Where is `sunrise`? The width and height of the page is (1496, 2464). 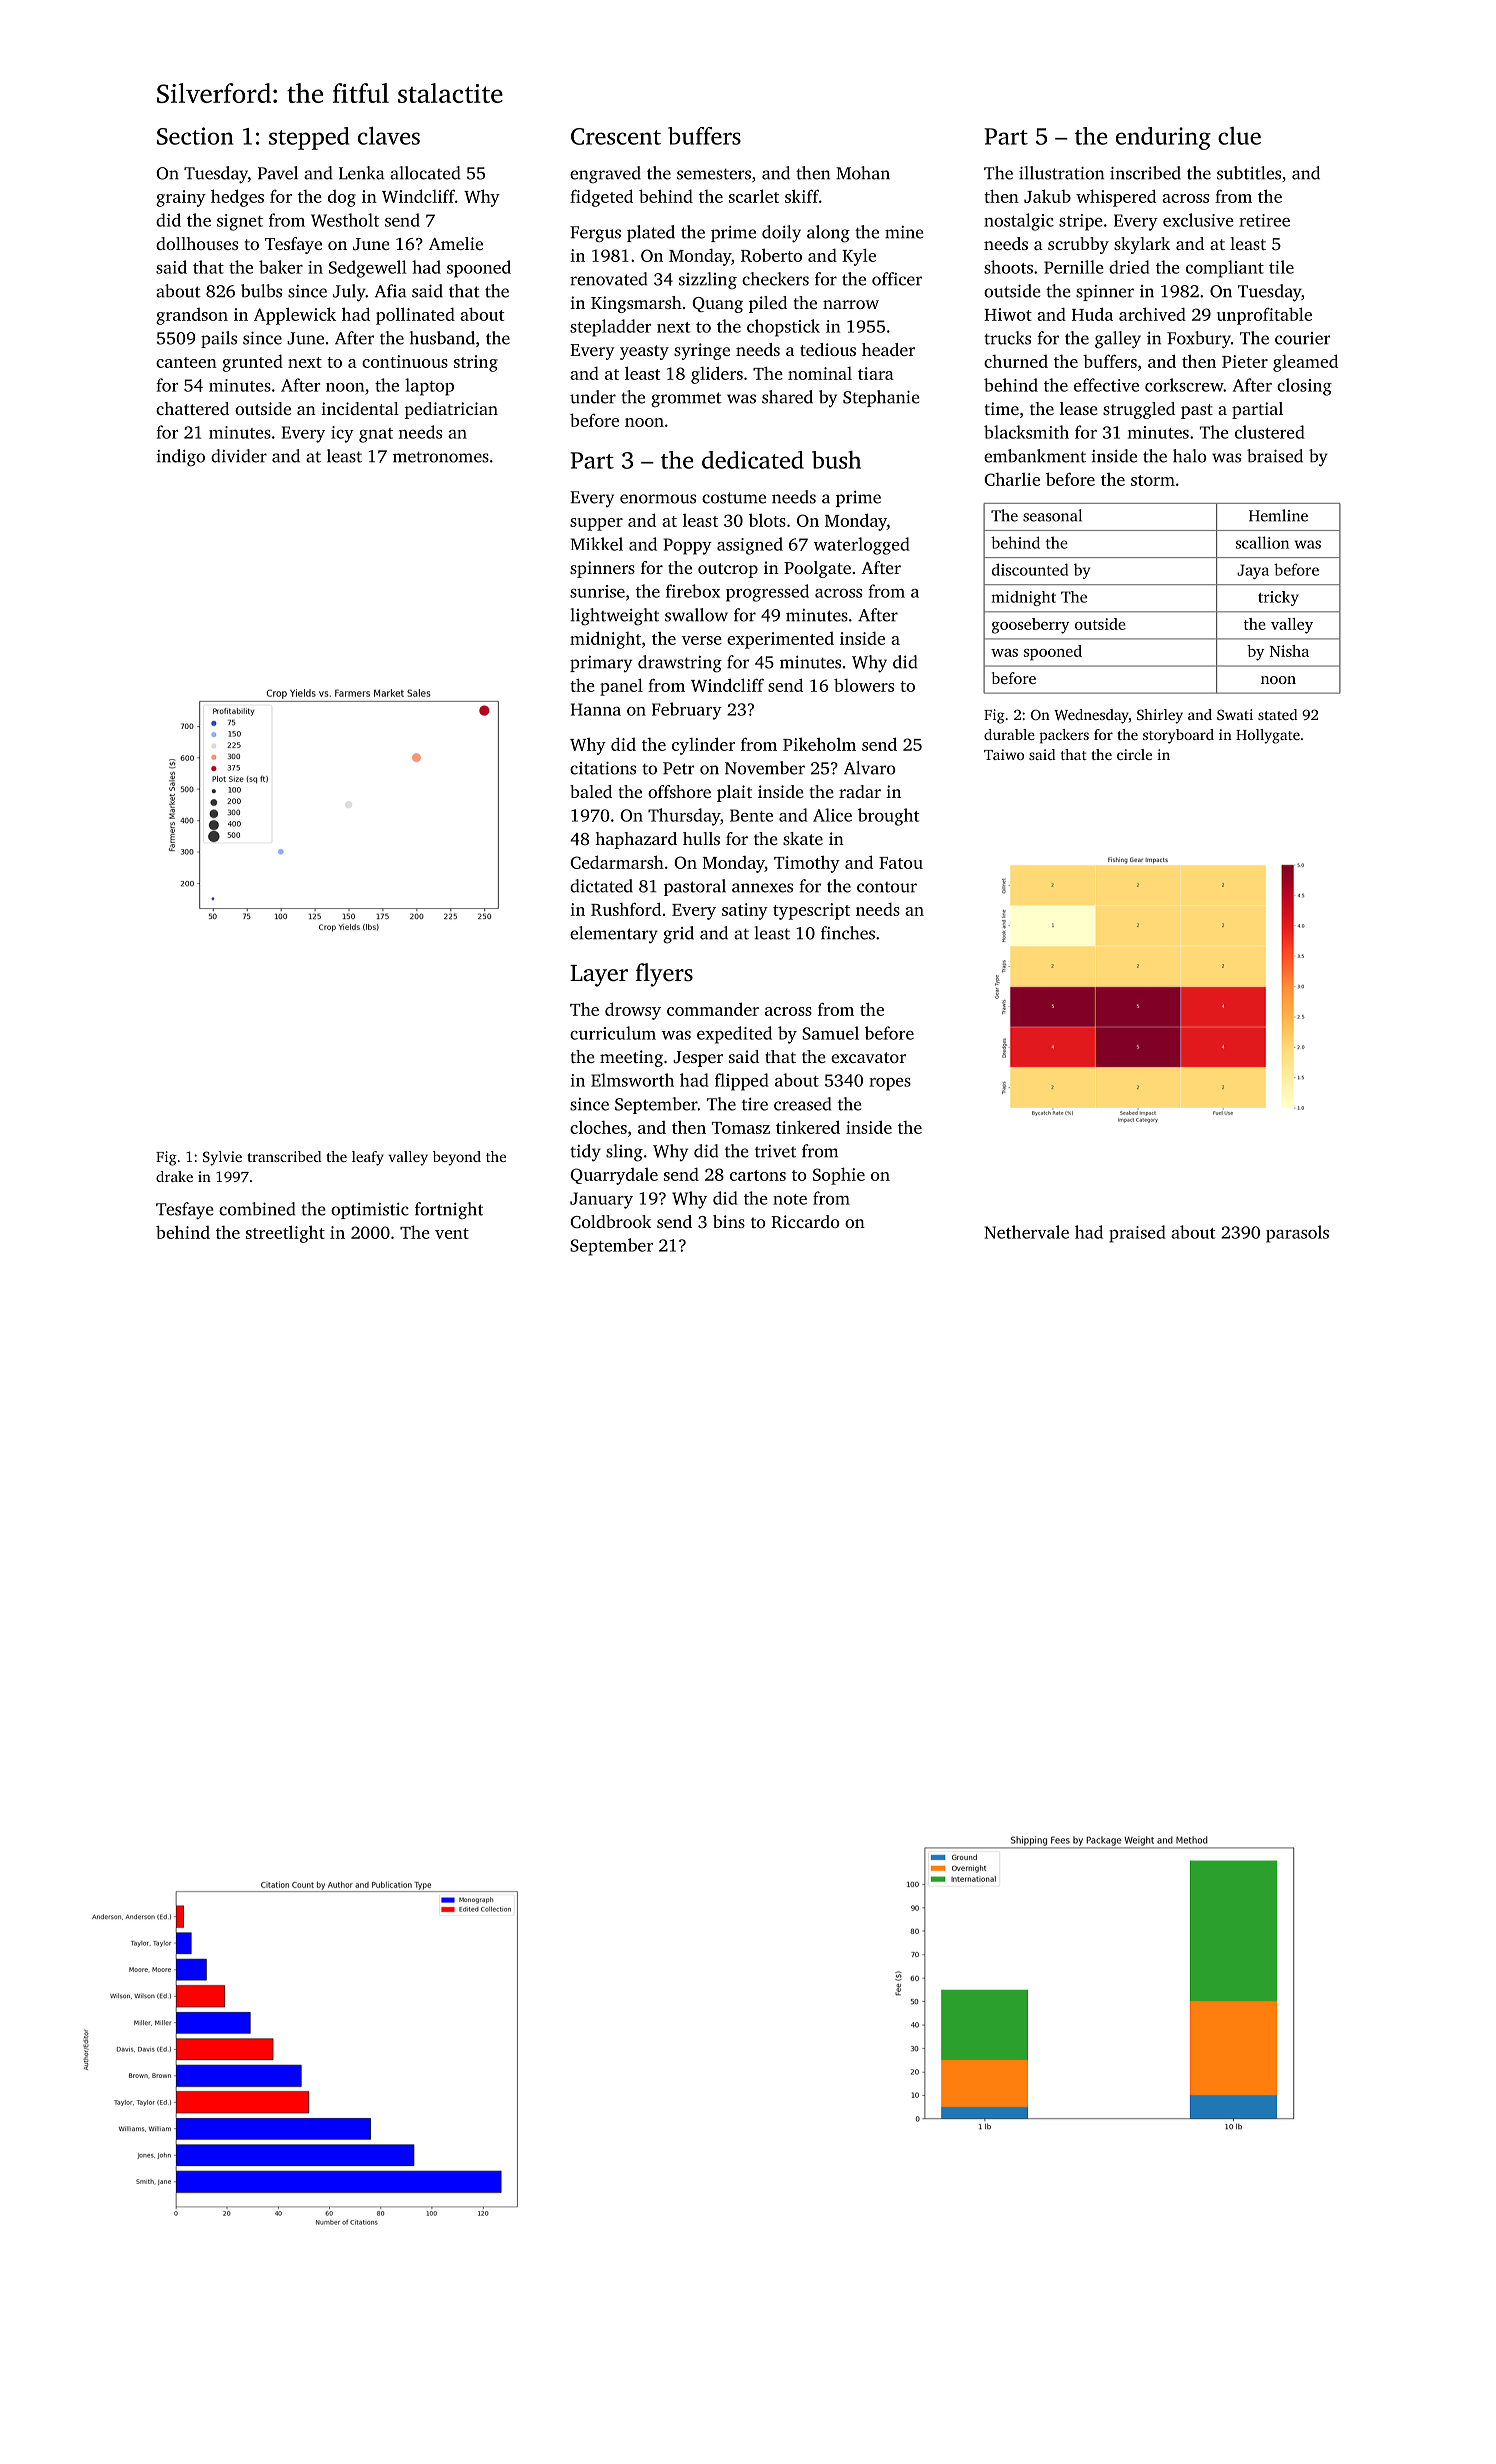 sunrise is located at coordinates (597, 591).
